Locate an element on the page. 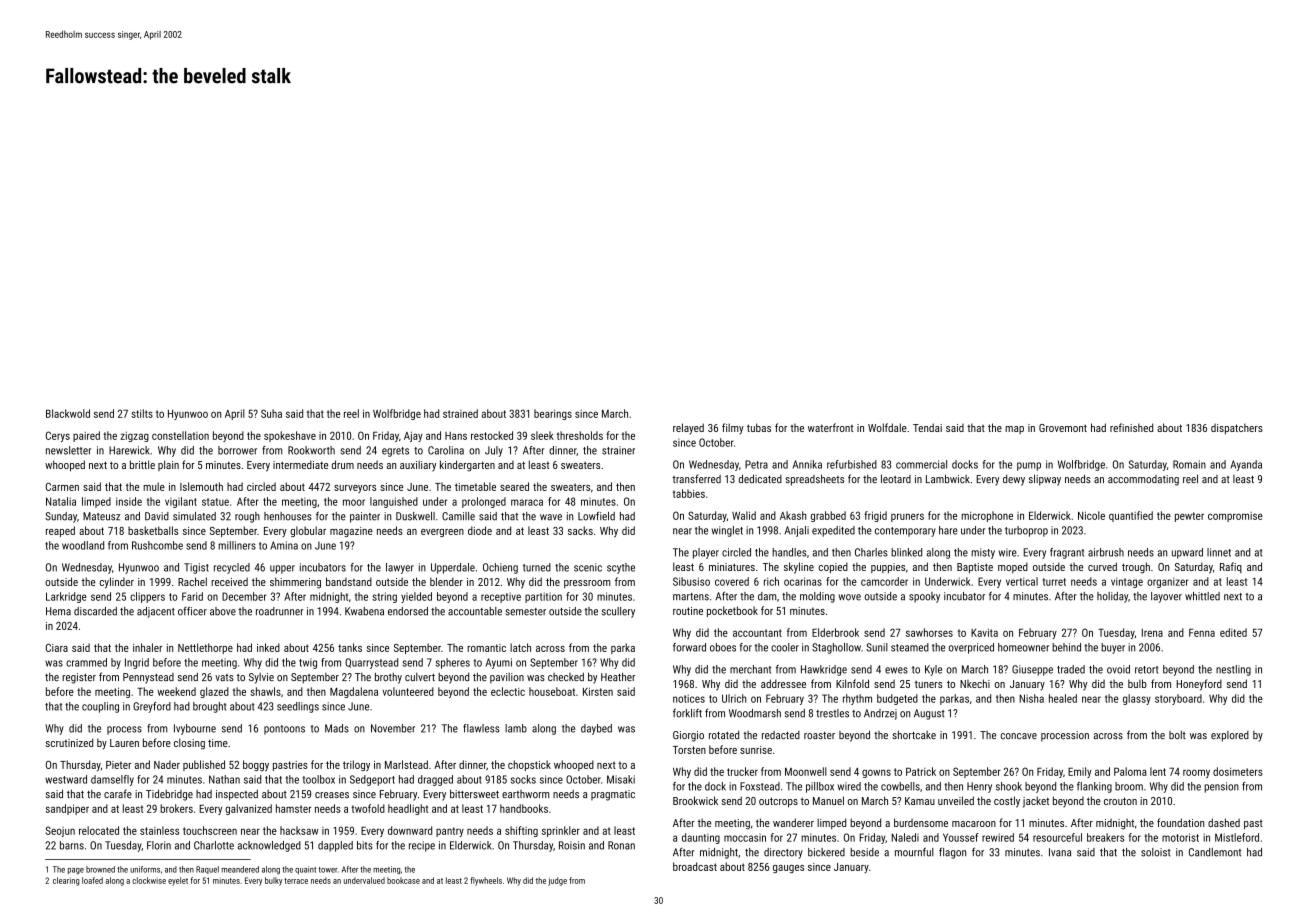  cooler is located at coordinates (785, 647).
